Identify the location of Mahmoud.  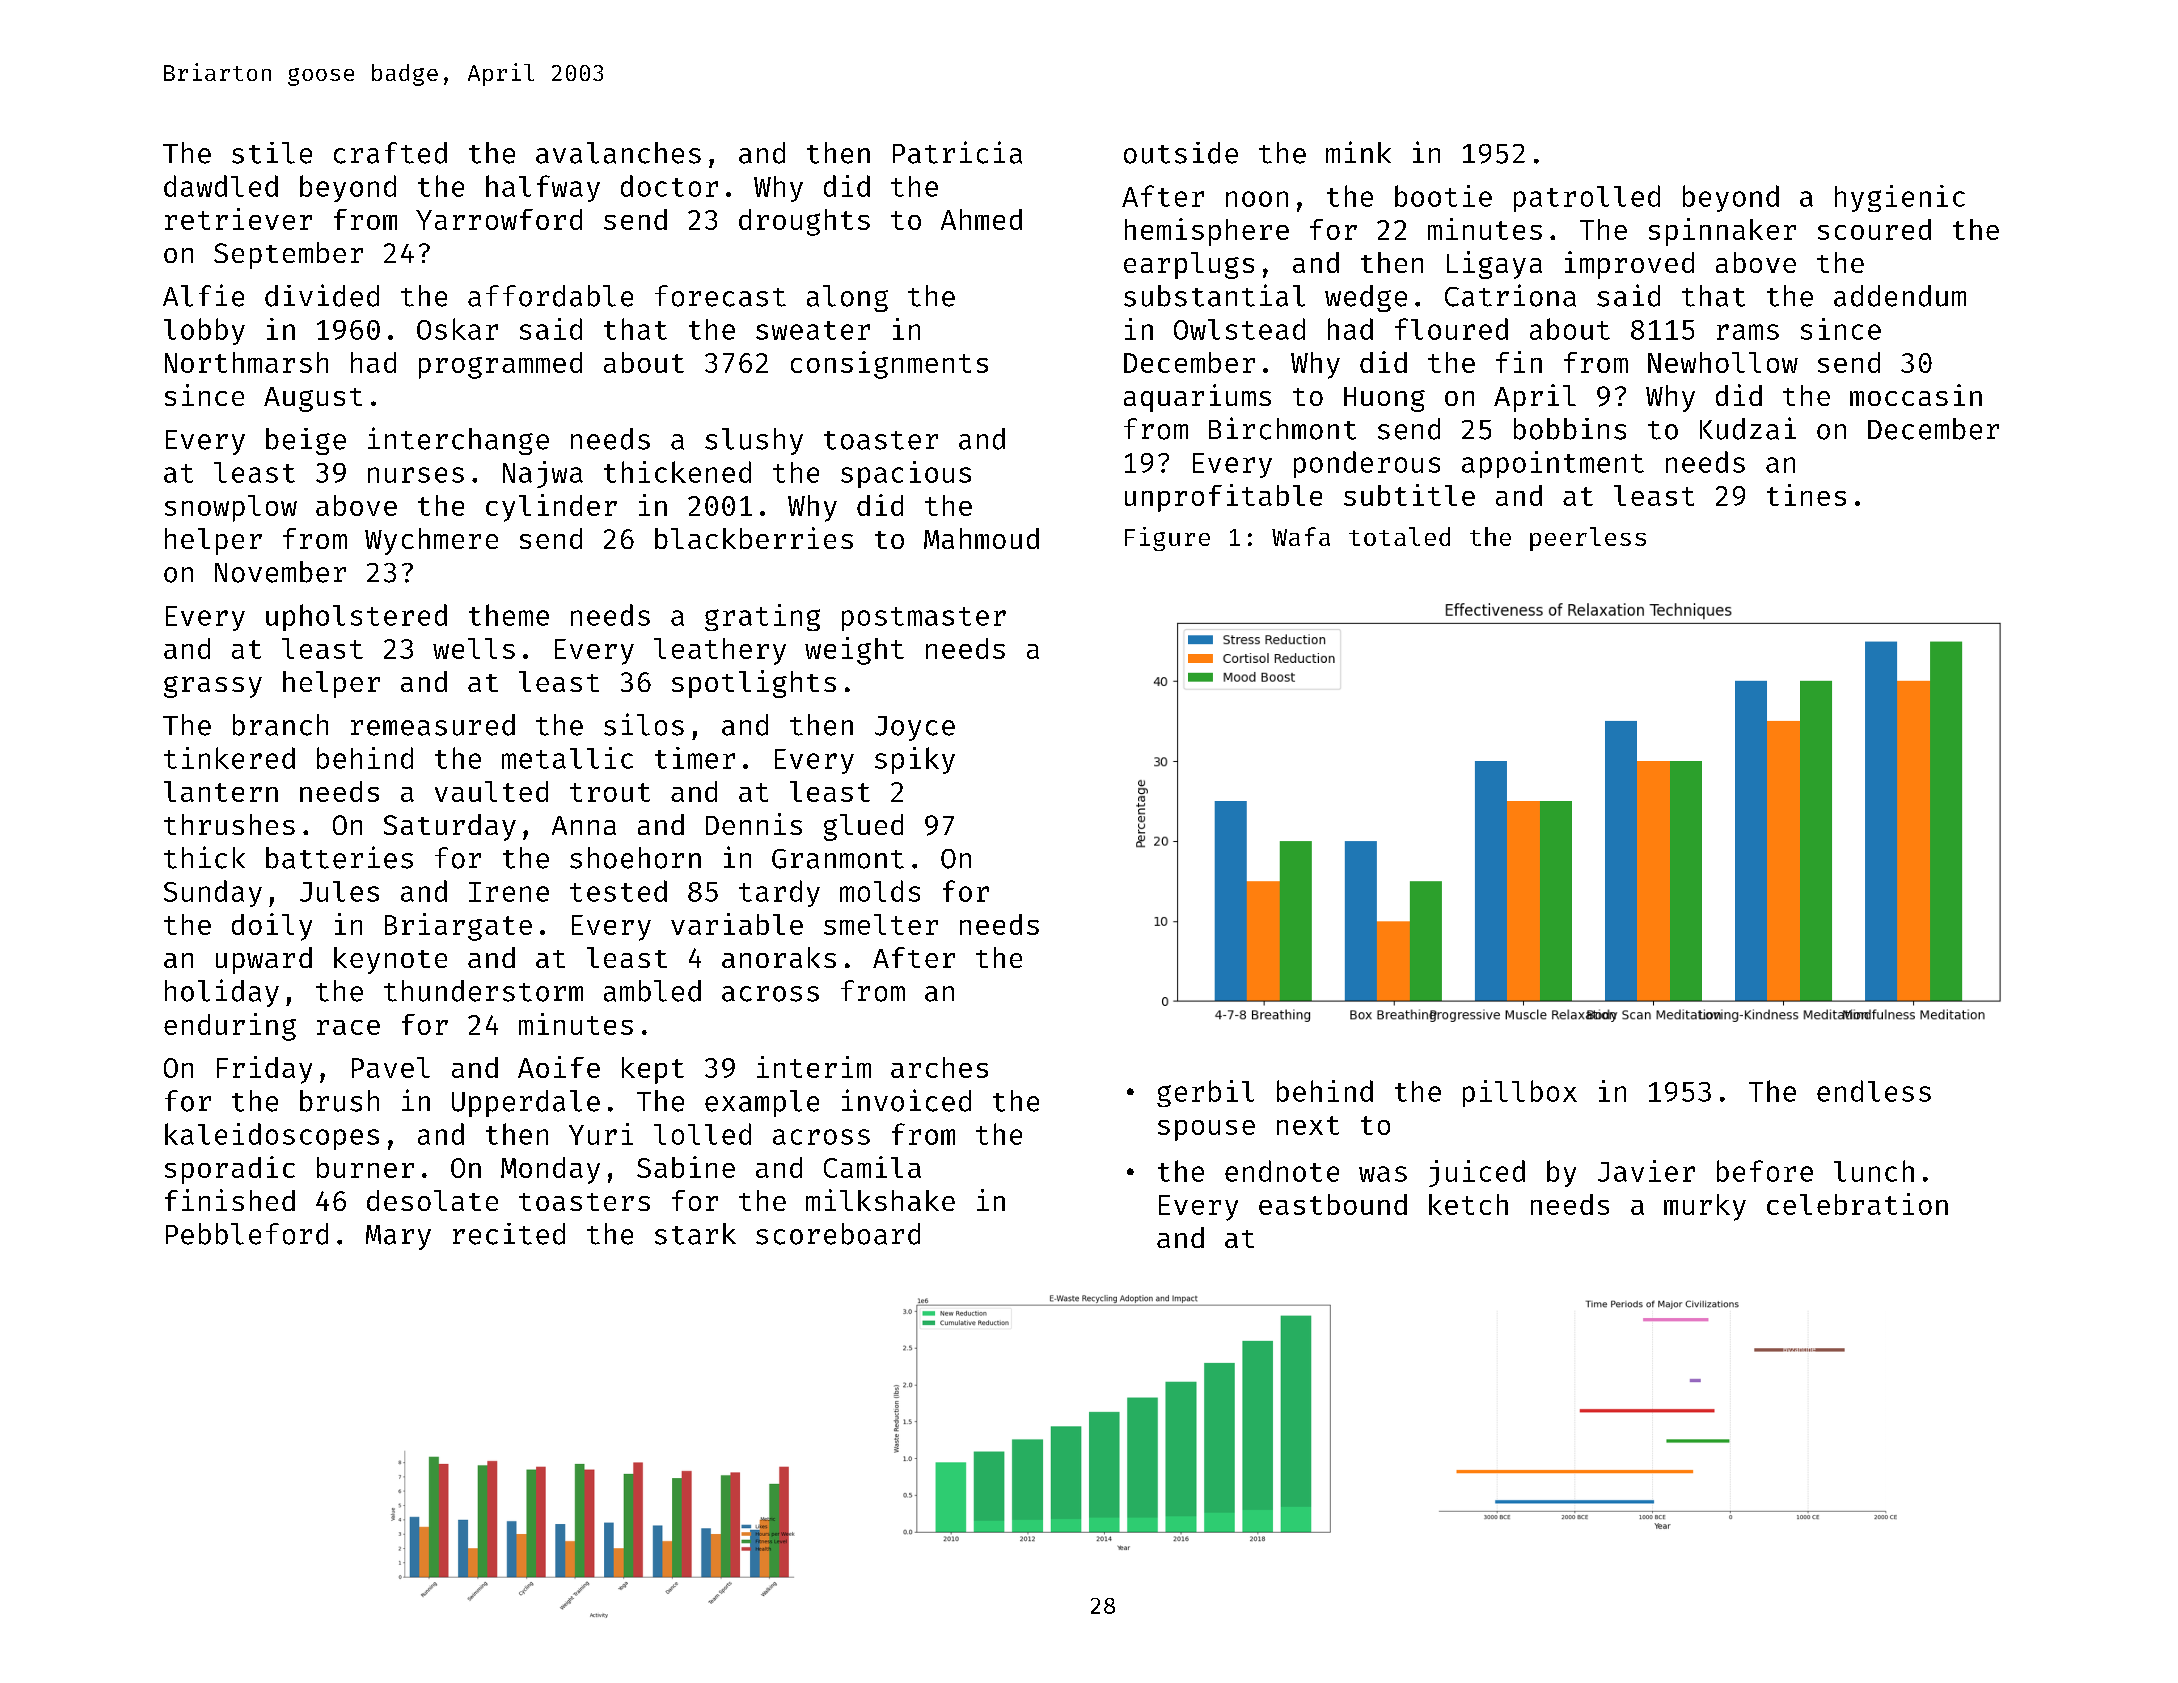
(981, 538).
